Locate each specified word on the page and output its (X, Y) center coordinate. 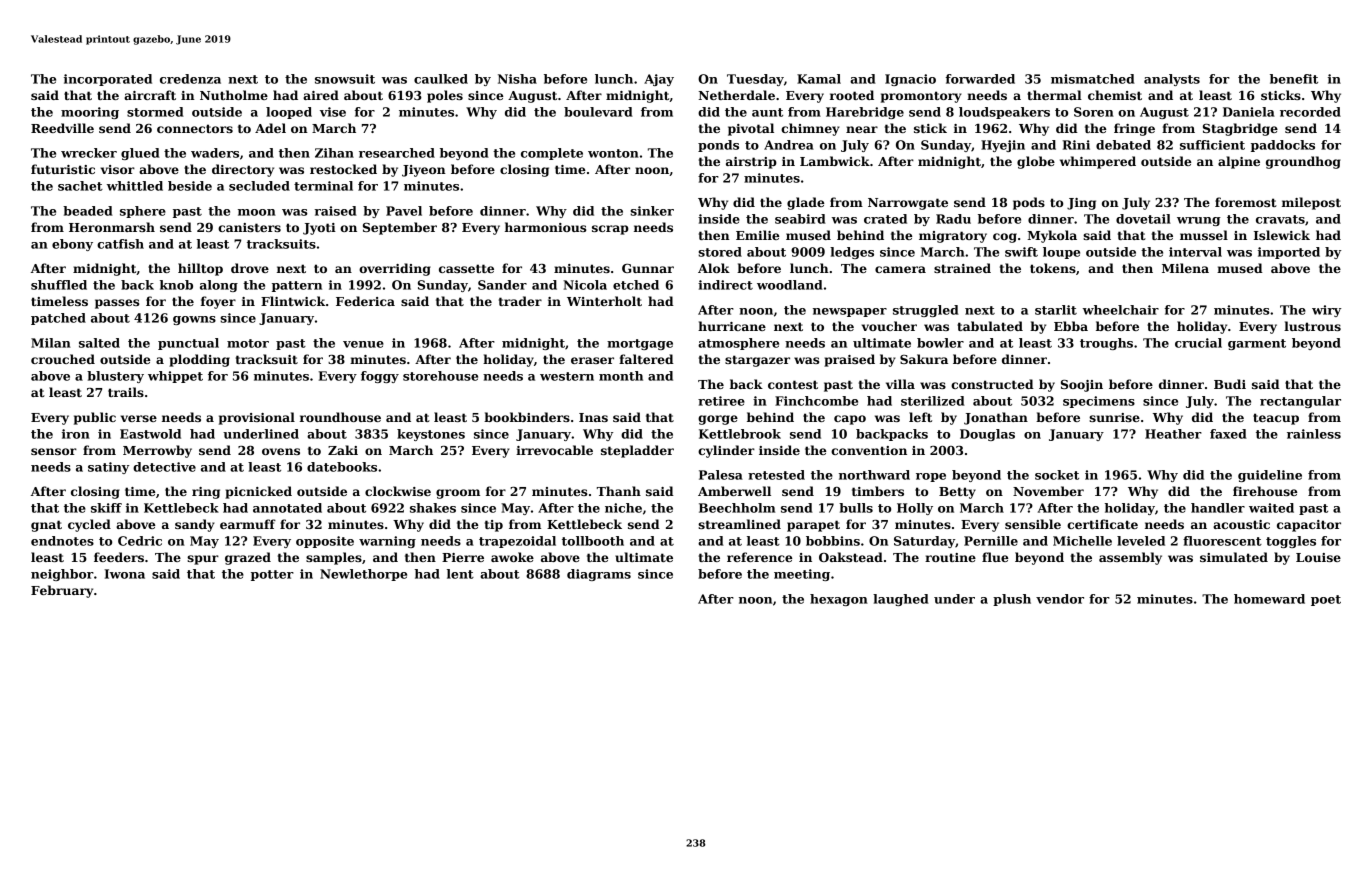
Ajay (659, 80)
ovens (281, 451)
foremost (1246, 202)
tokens (1053, 268)
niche (623, 508)
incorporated (108, 80)
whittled (135, 186)
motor (248, 343)
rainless (1314, 434)
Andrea (789, 145)
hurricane (732, 326)
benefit (1294, 79)
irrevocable (554, 450)
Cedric (140, 541)
